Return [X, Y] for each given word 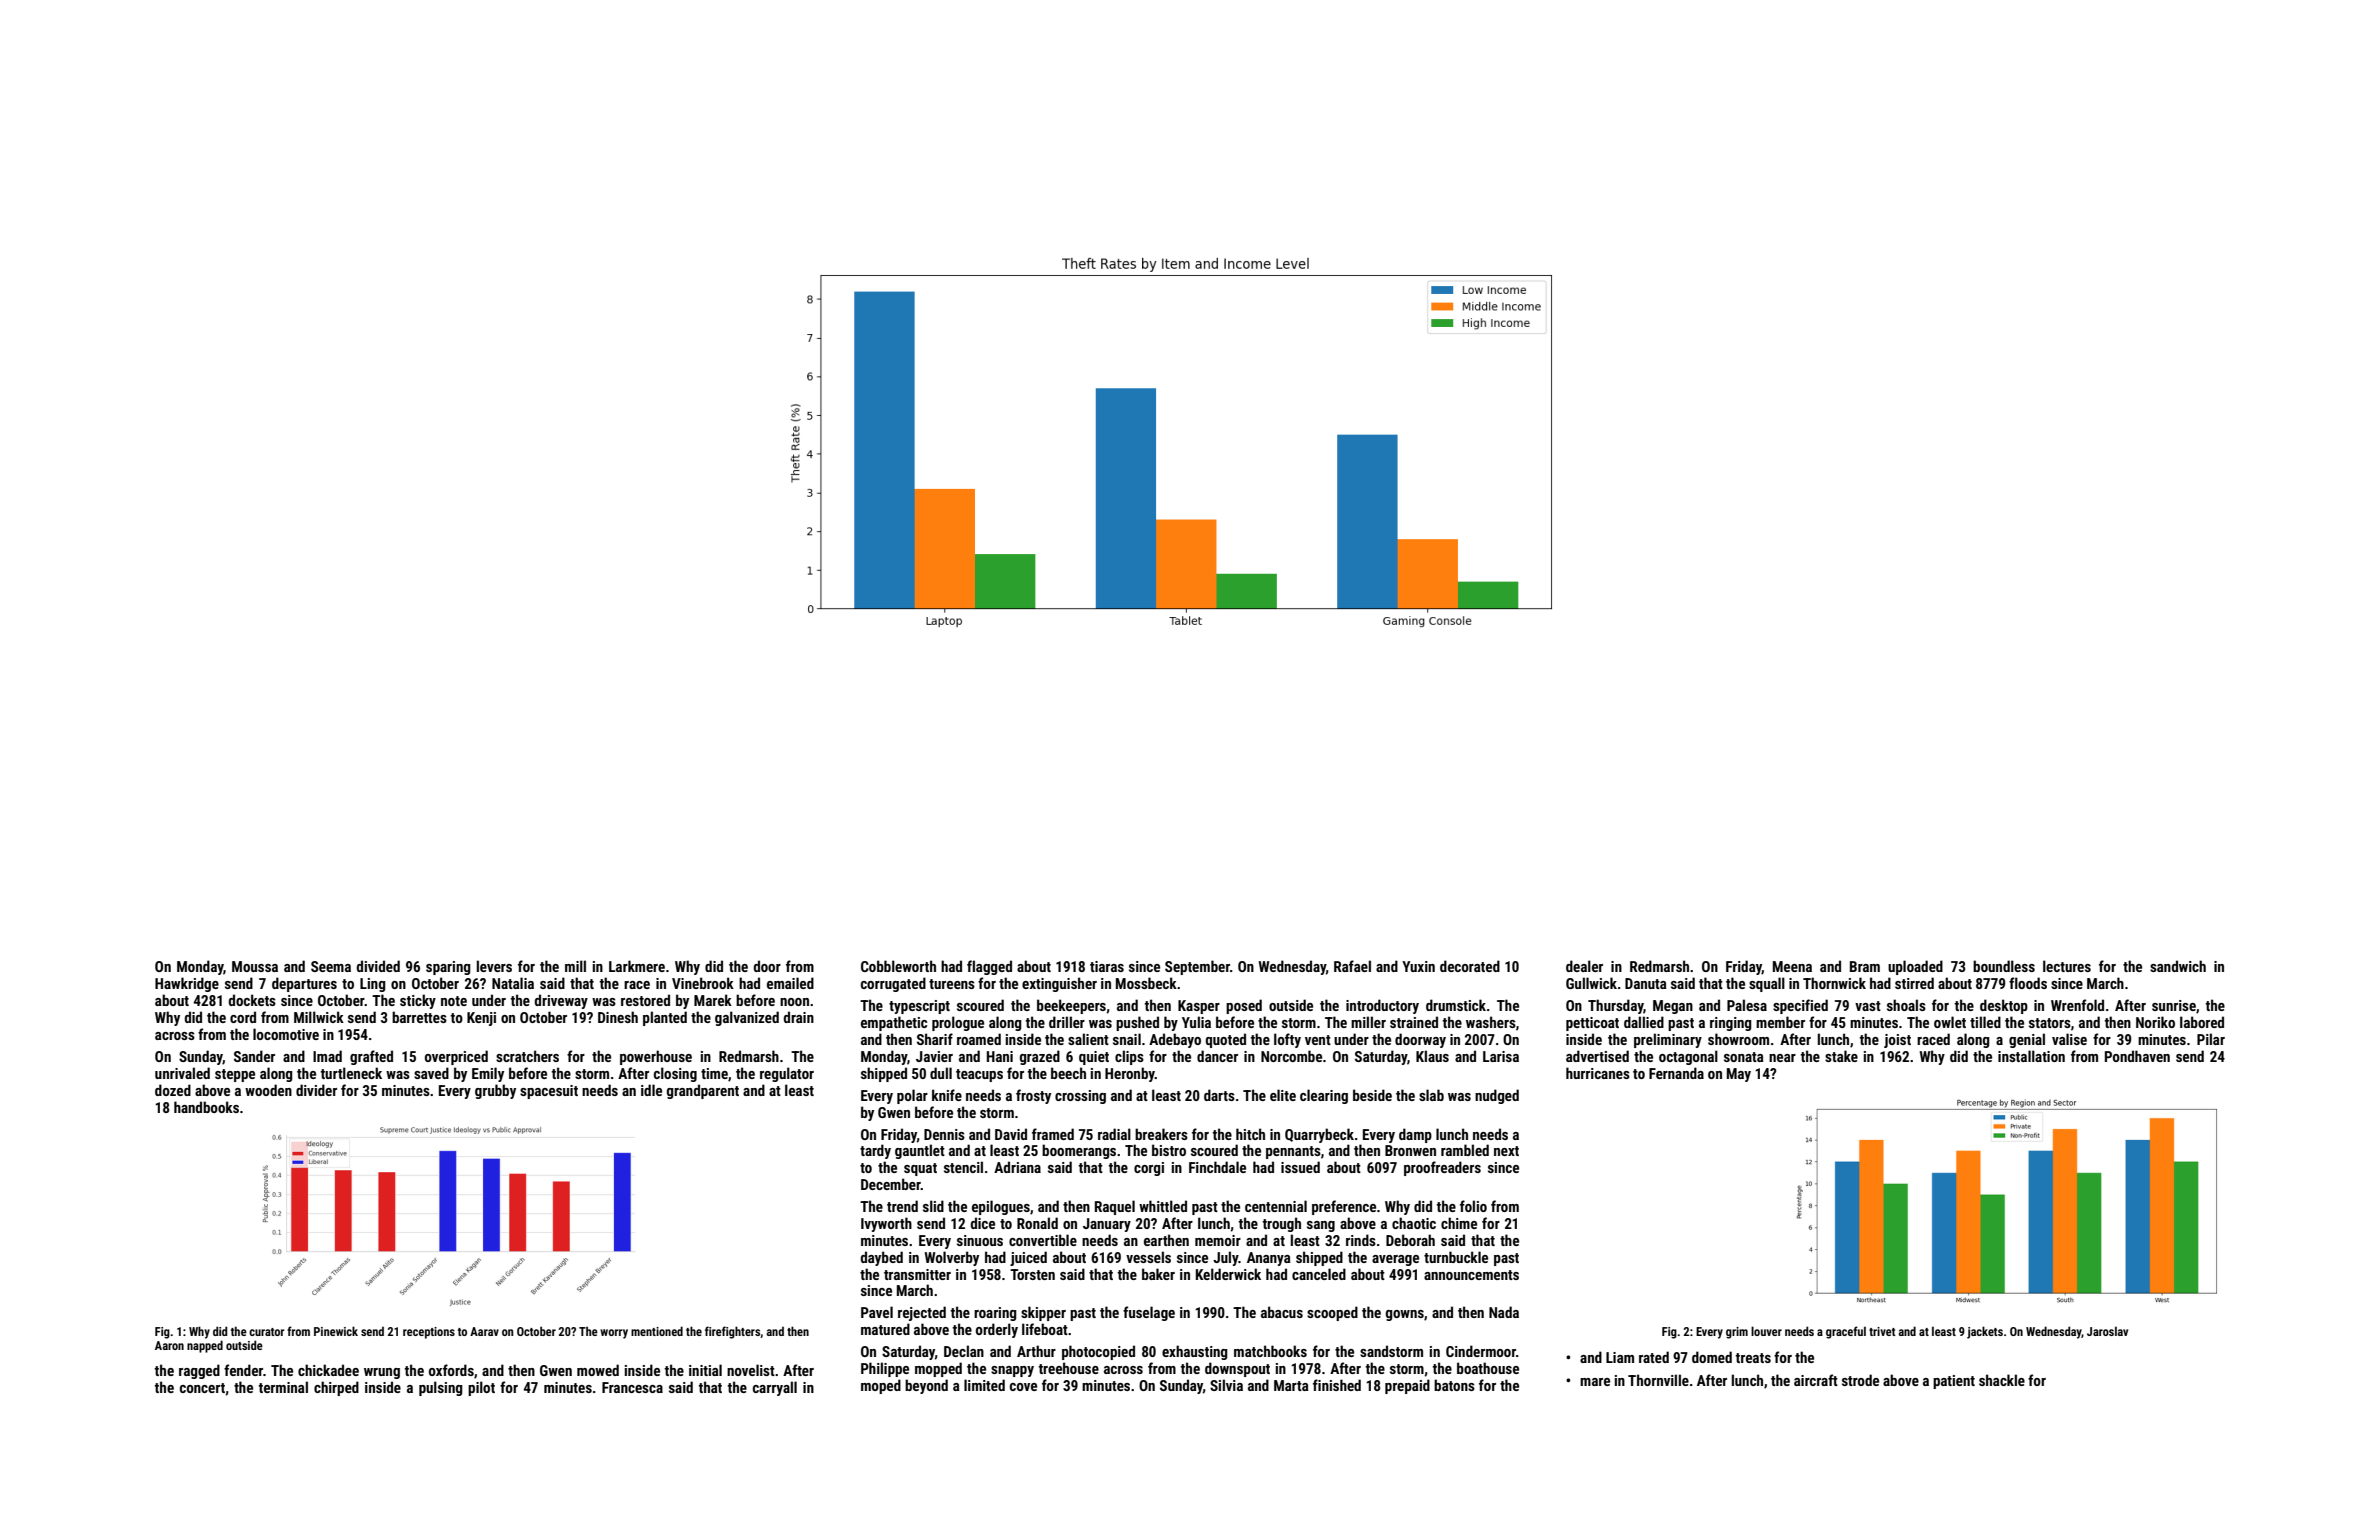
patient [1954, 1382]
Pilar [2211, 1039]
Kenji [481, 1019]
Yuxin [1418, 966]
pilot [481, 1388]
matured [885, 1329]
